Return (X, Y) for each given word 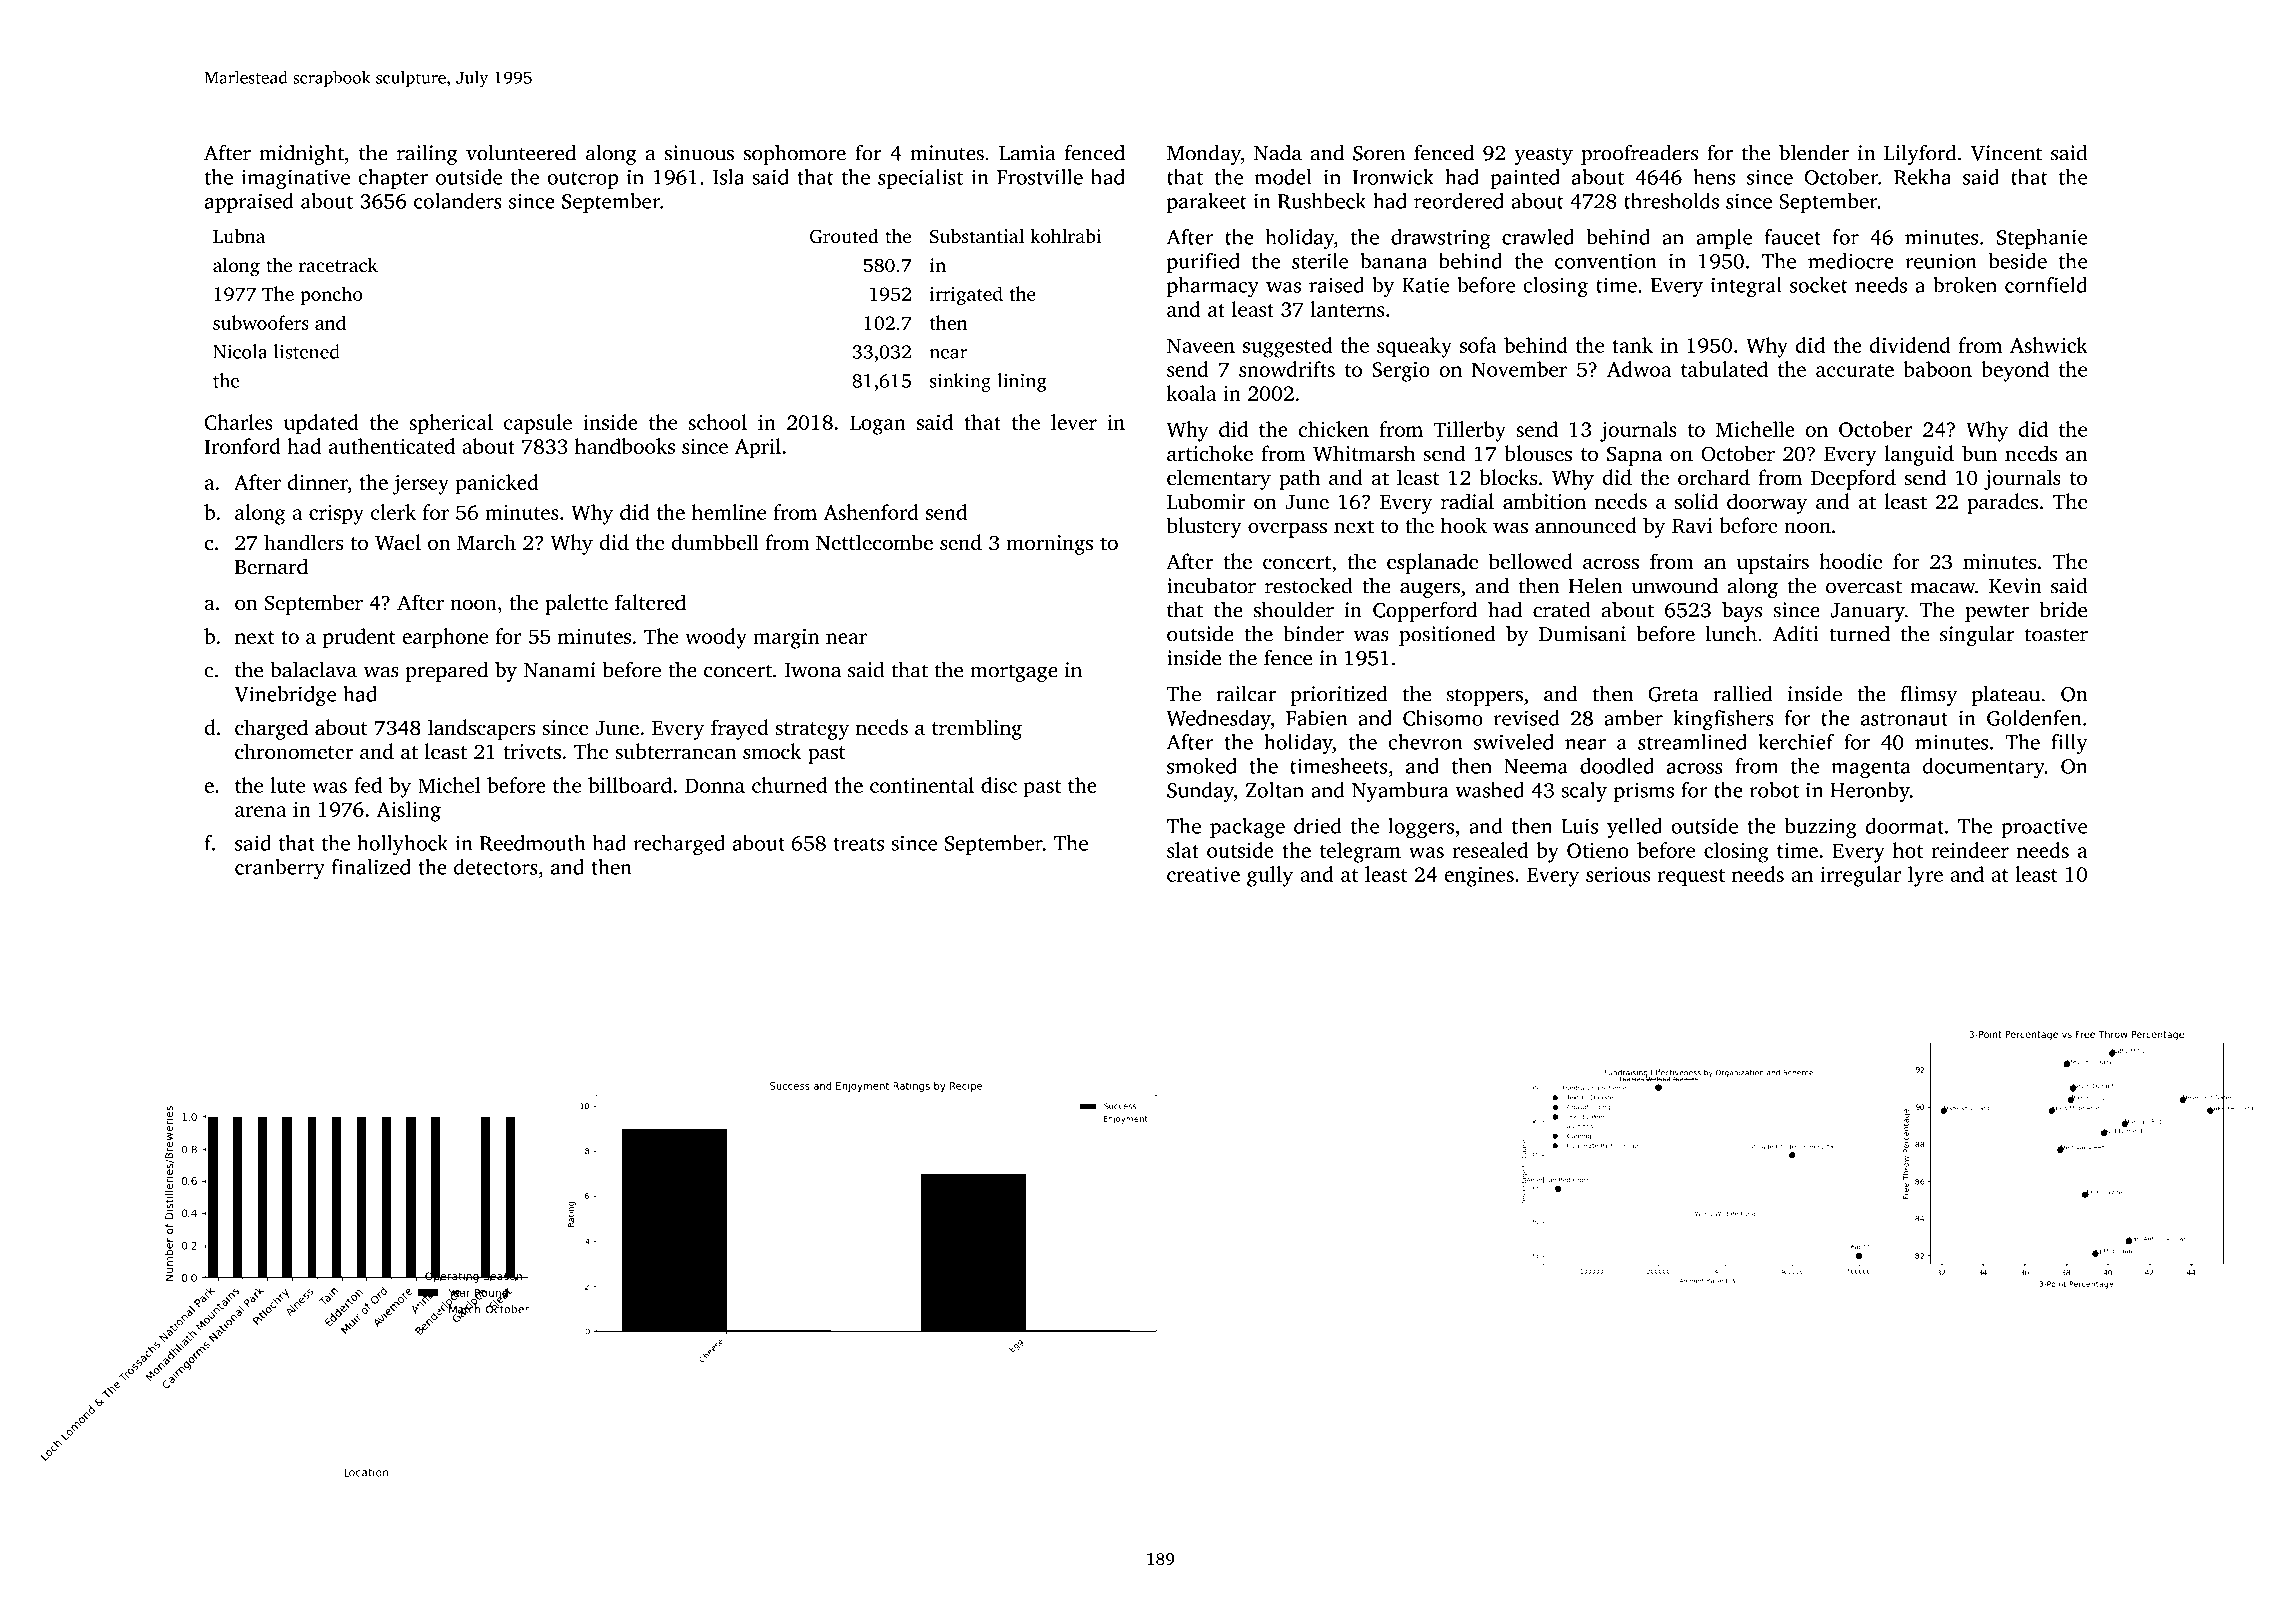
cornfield (2046, 285)
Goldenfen (2034, 718)
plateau (2006, 695)
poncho (331, 295)
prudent (359, 638)
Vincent (2006, 153)
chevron (1425, 742)
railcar (1246, 693)
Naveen (1201, 345)
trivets (532, 751)
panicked (497, 484)
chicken (1333, 429)
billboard (630, 785)
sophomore (795, 155)
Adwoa (1639, 369)
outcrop (583, 180)
